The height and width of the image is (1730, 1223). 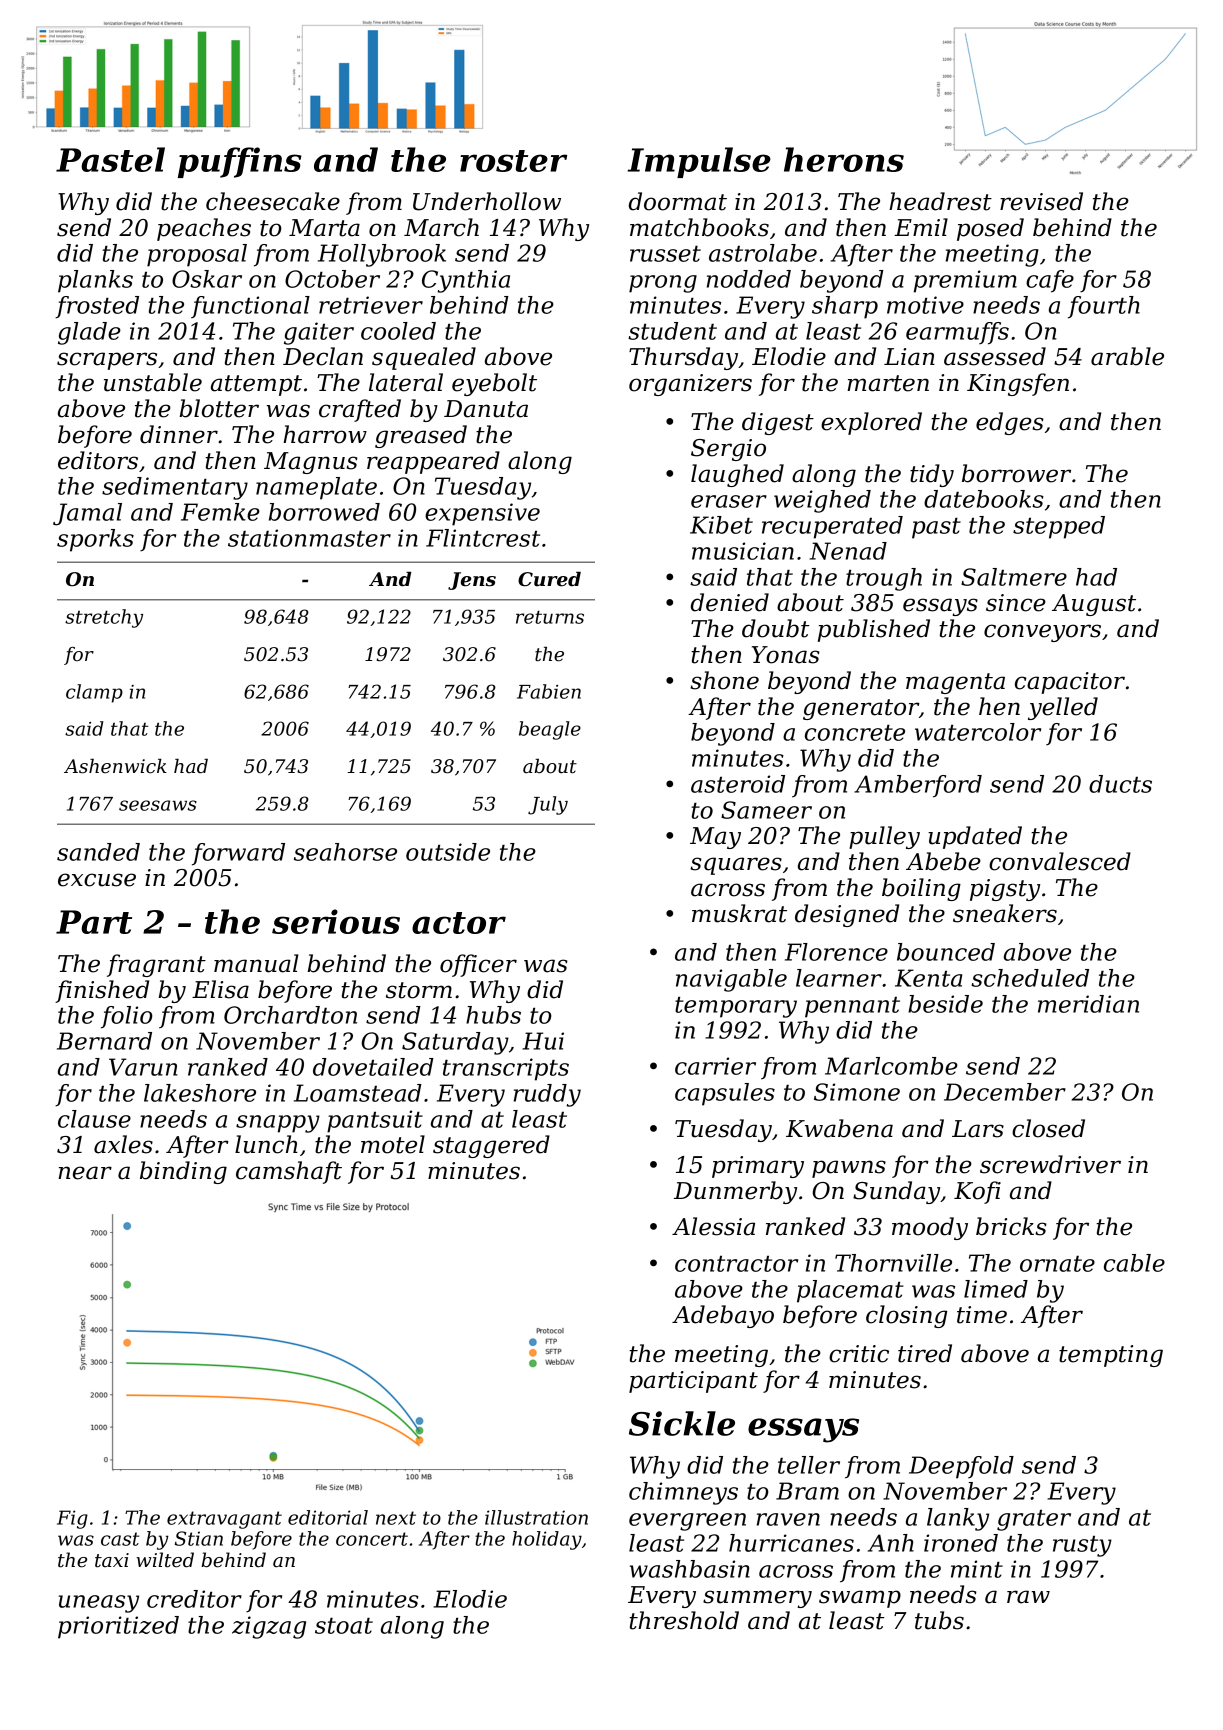 I want to click on revised, so click(x=1041, y=201).
